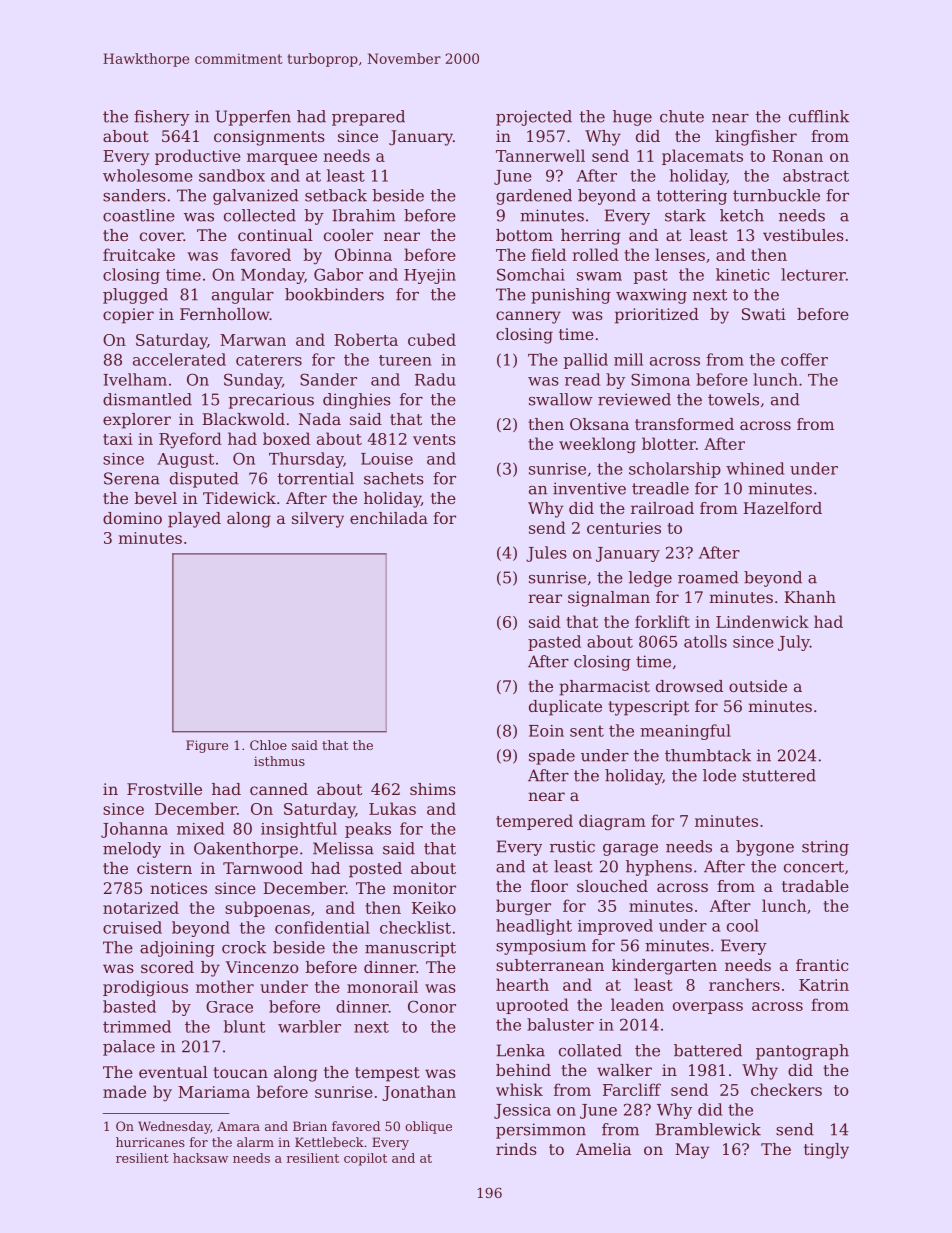  What do you see at coordinates (434, 439) in the page?
I see `vents` at bounding box center [434, 439].
